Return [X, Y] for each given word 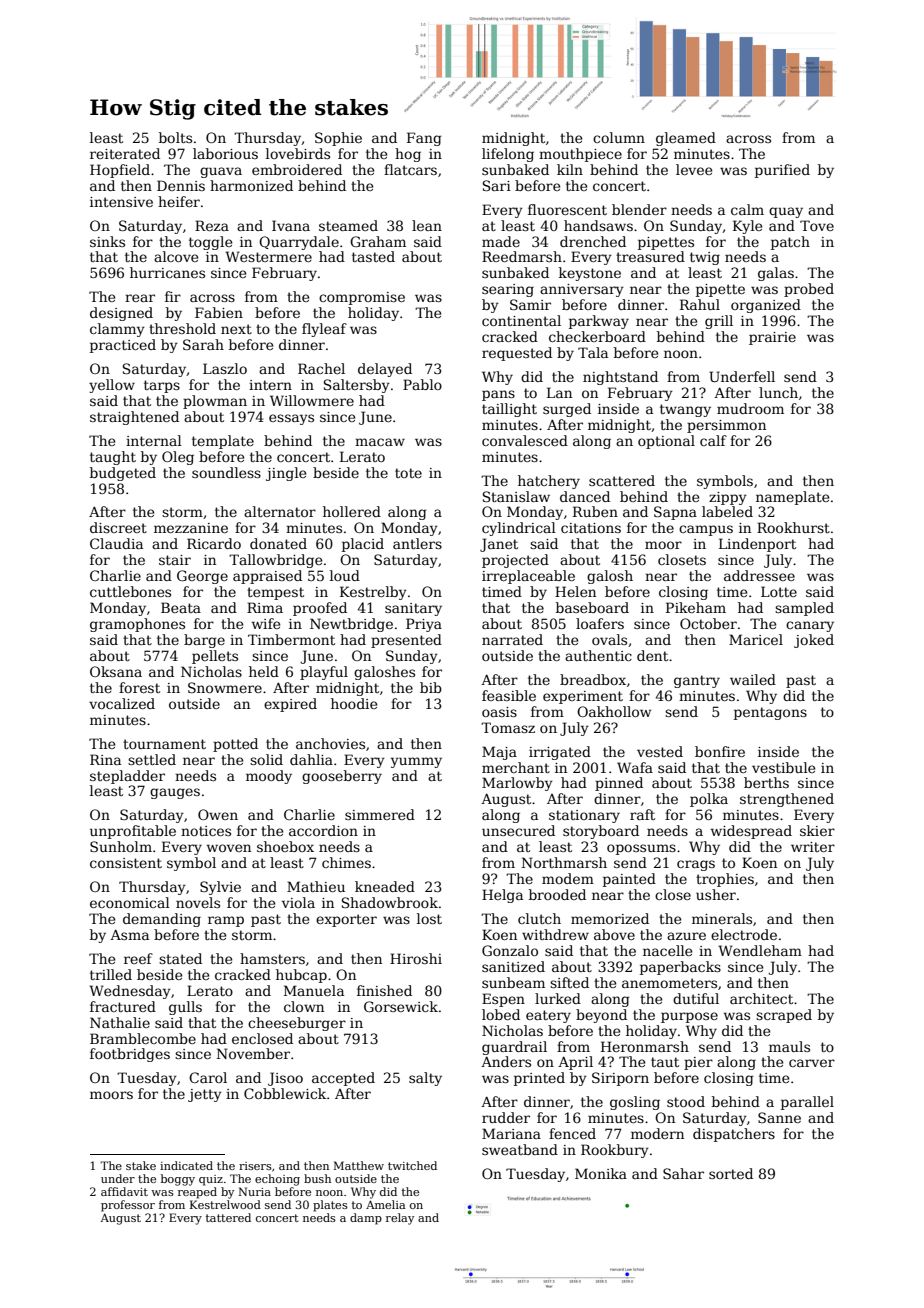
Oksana [116, 671]
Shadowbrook [390, 902]
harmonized [251, 185]
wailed [753, 679]
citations [591, 528]
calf [713, 440]
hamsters [272, 958]
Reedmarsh [522, 256]
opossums [641, 849]
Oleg [178, 458]
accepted [343, 1079]
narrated [512, 639]
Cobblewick [285, 1093]
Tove [817, 225]
